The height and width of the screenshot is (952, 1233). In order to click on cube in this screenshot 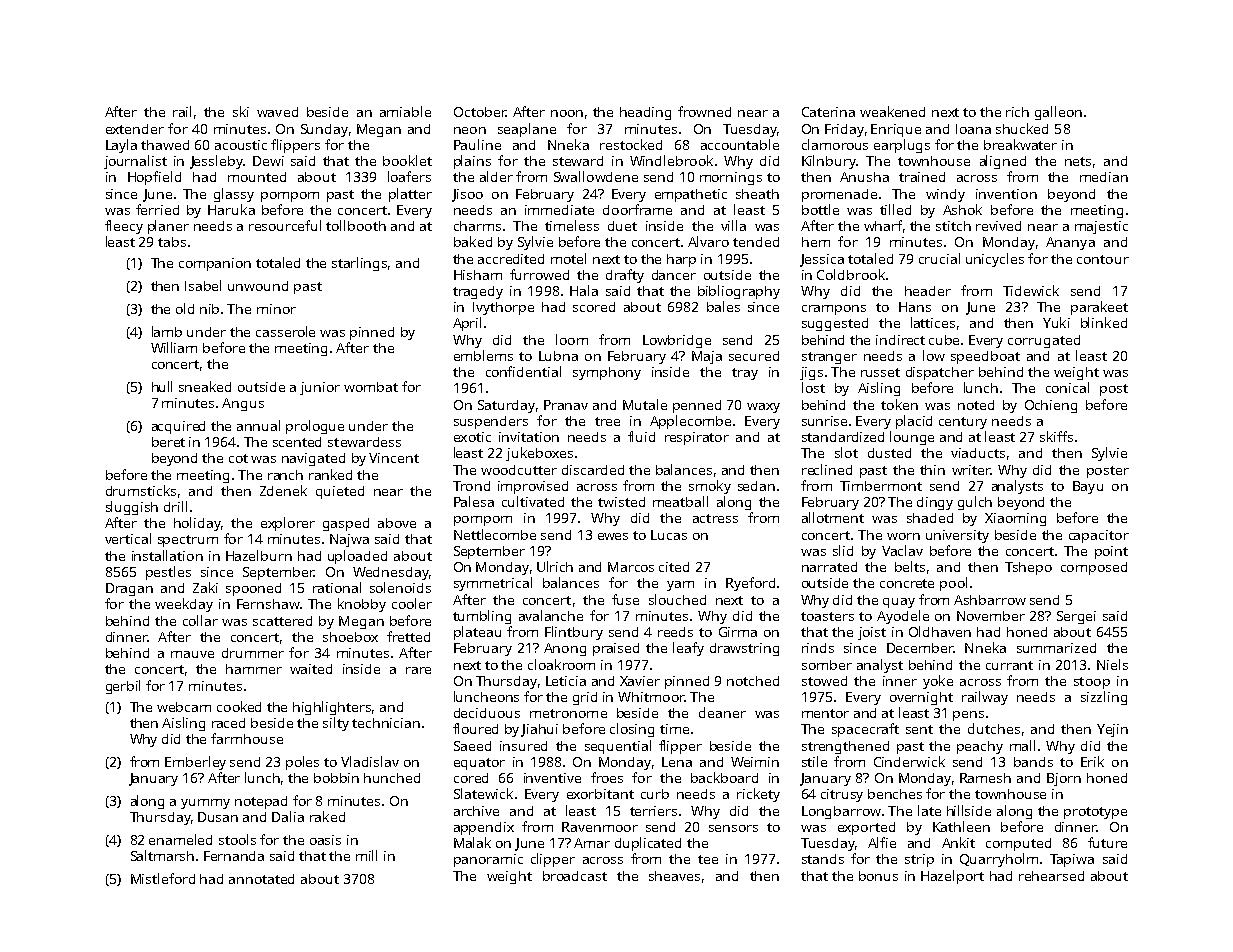, I will do `click(944, 340)`.
